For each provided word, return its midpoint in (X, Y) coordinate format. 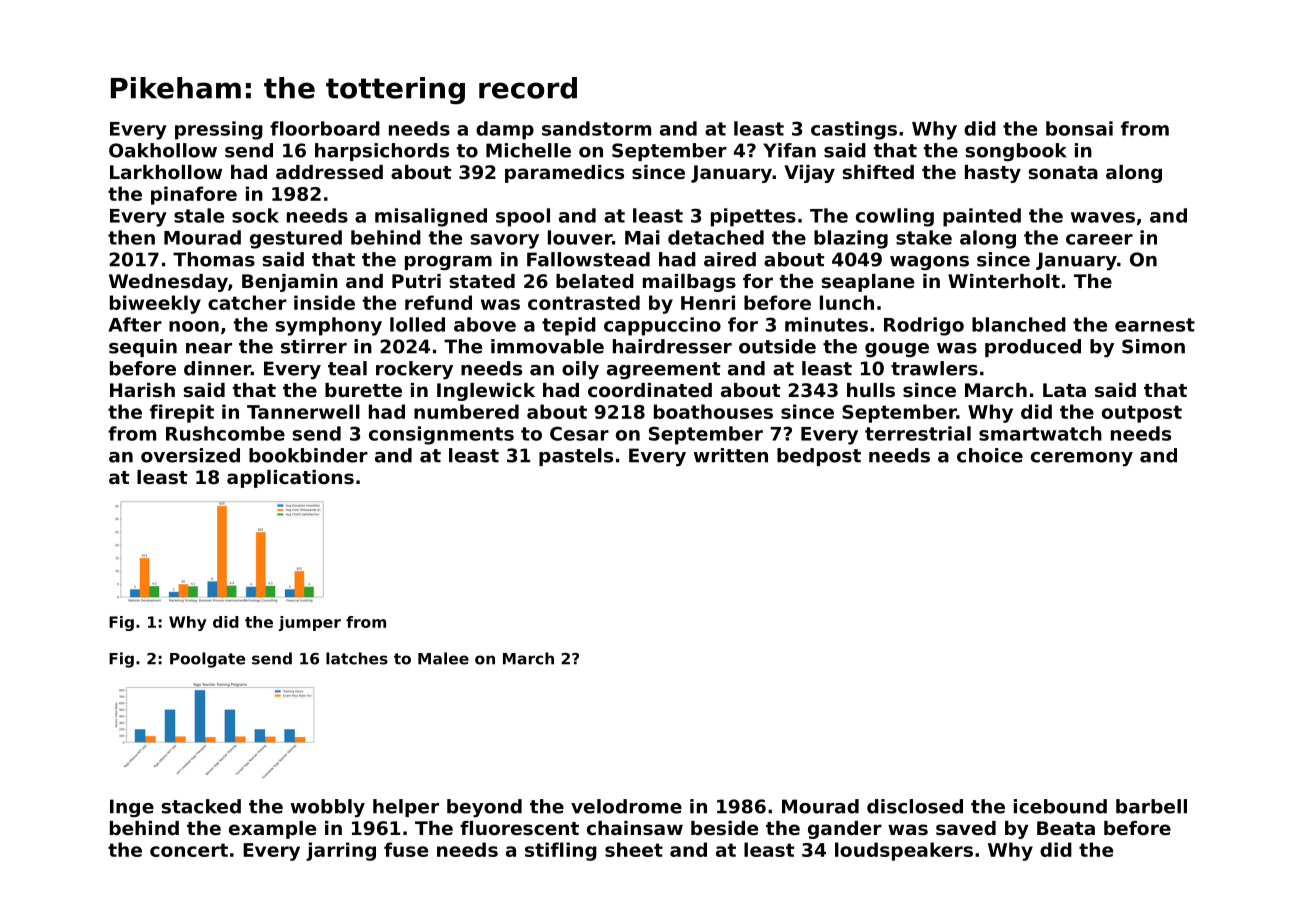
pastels (576, 457)
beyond (484, 808)
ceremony (1082, 459)
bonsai (1079, 128)
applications (290, 479)
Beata (1066, 828)
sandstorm (596, 128)
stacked (201, 806)
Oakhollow (163, 150)
